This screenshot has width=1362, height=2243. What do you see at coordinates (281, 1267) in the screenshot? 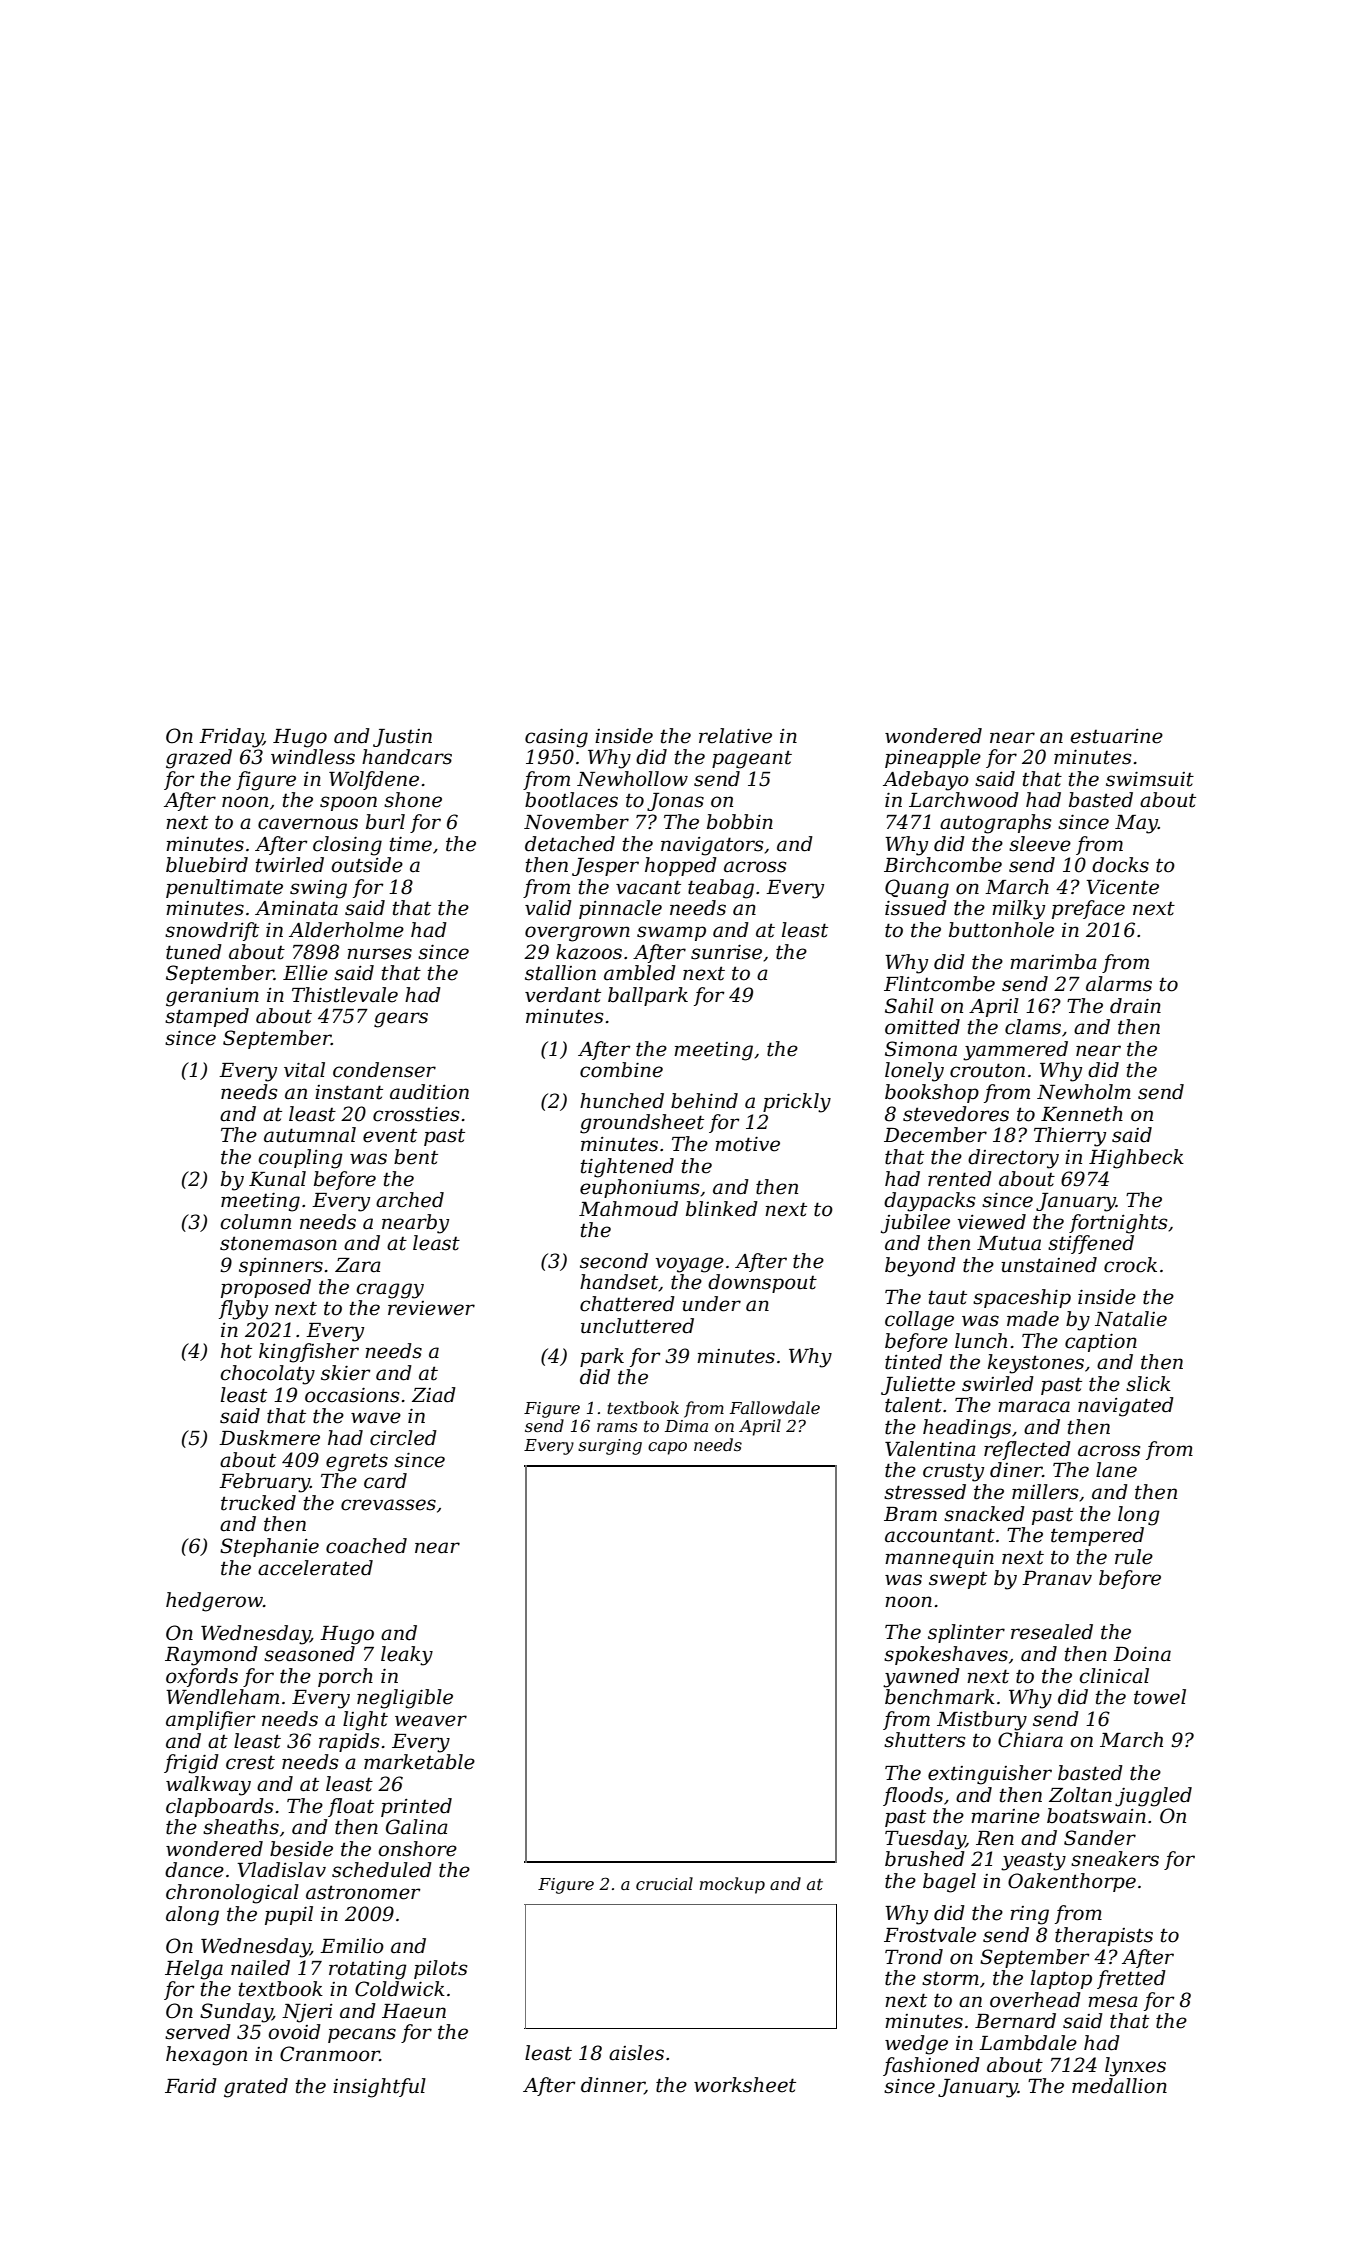
I see `spinners` at bounding box center [281, 1267].
